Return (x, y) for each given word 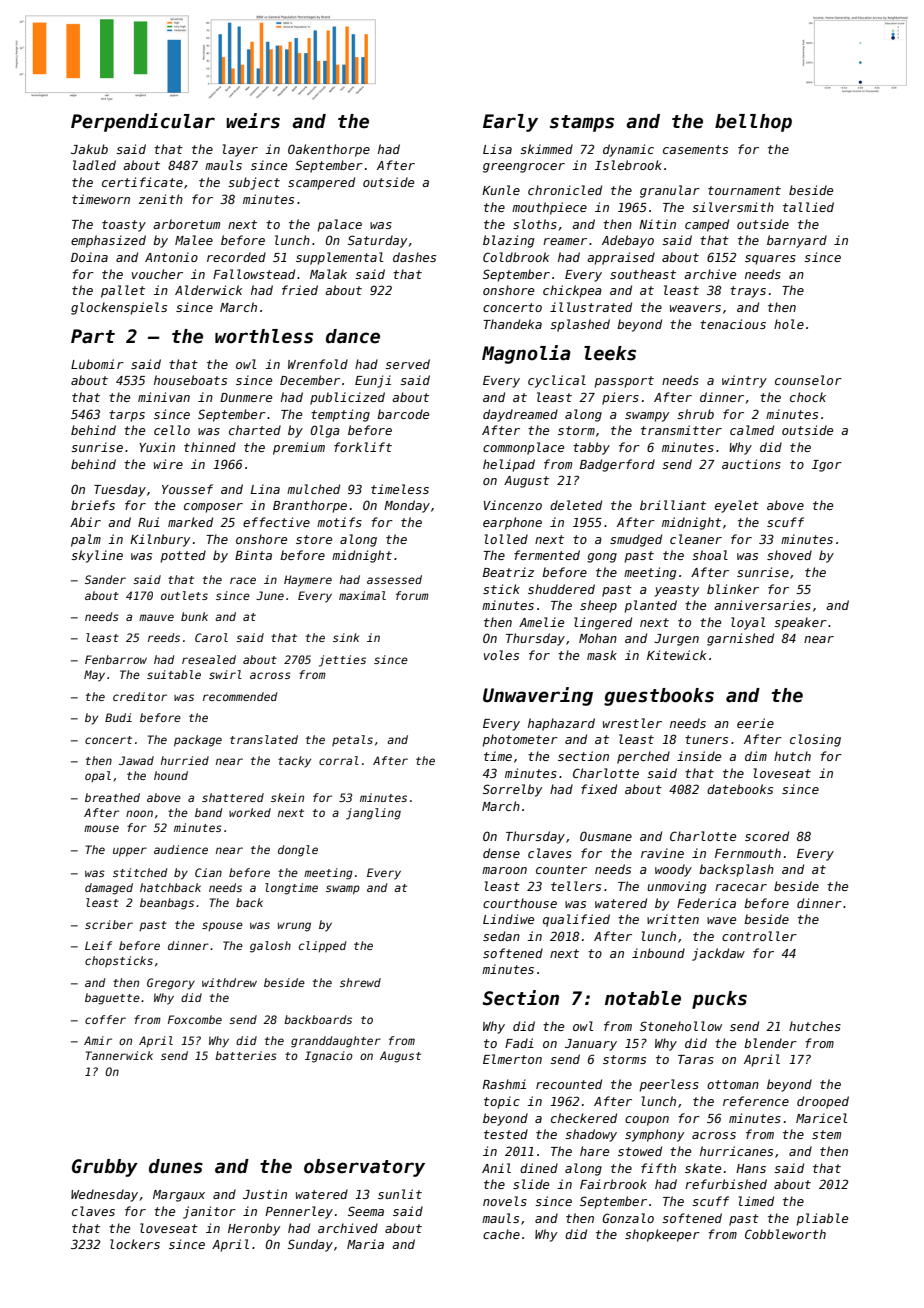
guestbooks (659, 697)
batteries (246, 1055)
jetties (342, 661)
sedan (501, 936)
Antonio (171, 257)
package (198, 741)
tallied (808, 207)
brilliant (673, 505)
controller (759, 936)
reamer (565, 241)
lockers (135, 1244)
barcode (403, 414)
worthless (264, 336)
